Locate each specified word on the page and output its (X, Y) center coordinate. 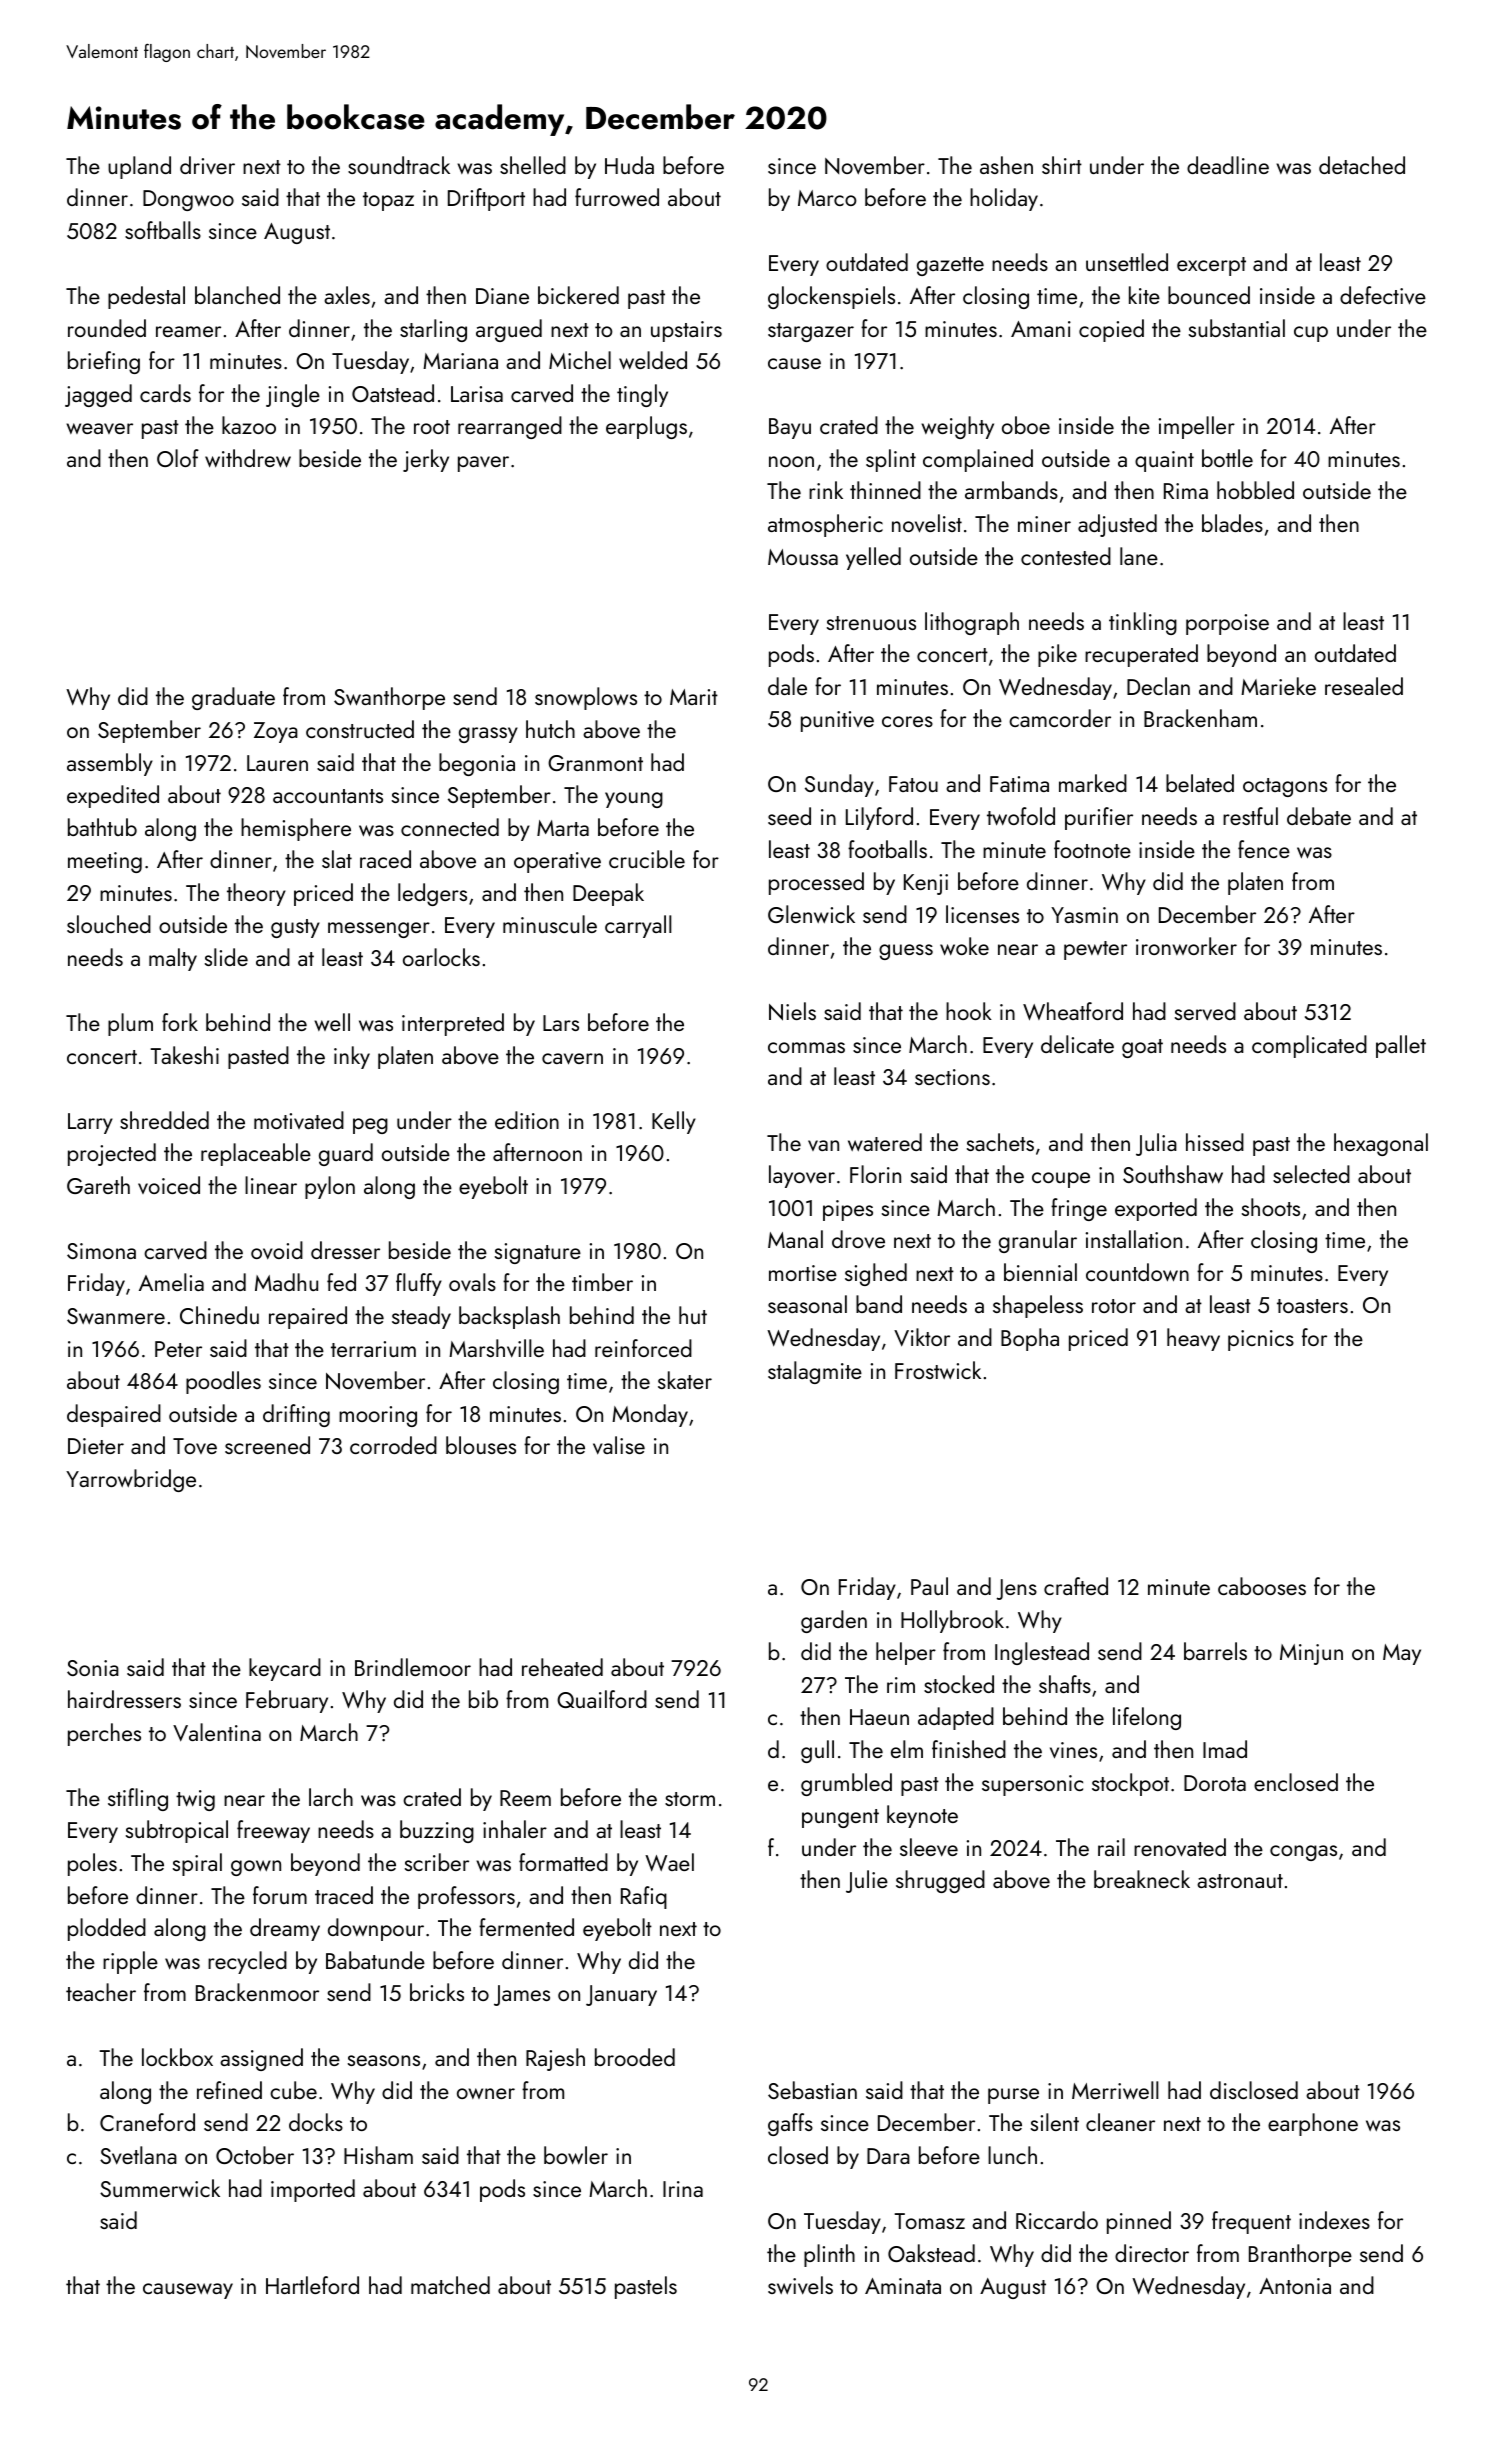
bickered (578, 295)
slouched (109, 924)
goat (1142, 1048)
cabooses (1262, 1586)
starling (433, 330)
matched (450, 2285)
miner (1044, 524)
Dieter (96, 1446)
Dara (888, 2156)
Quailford (602, 1699)
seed (789, 816)
